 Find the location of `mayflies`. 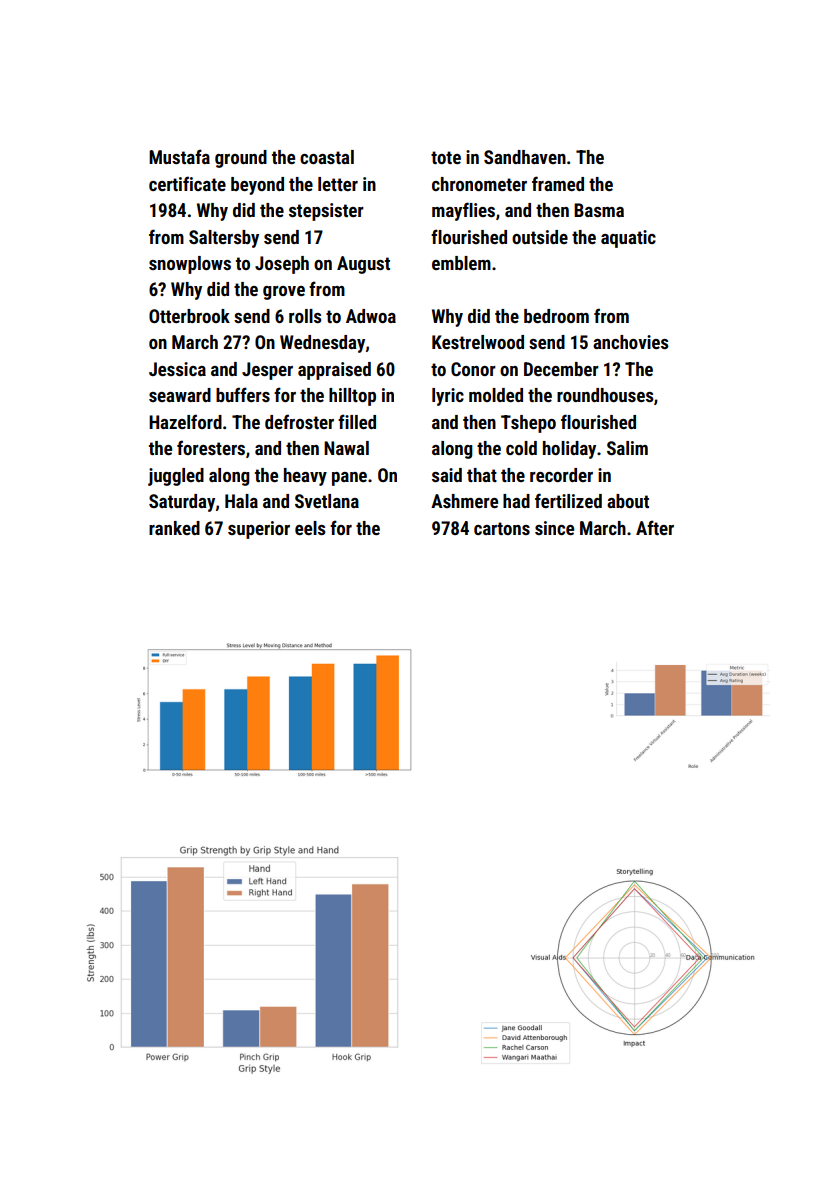

mayflies is located at coordinates (463, 211).
